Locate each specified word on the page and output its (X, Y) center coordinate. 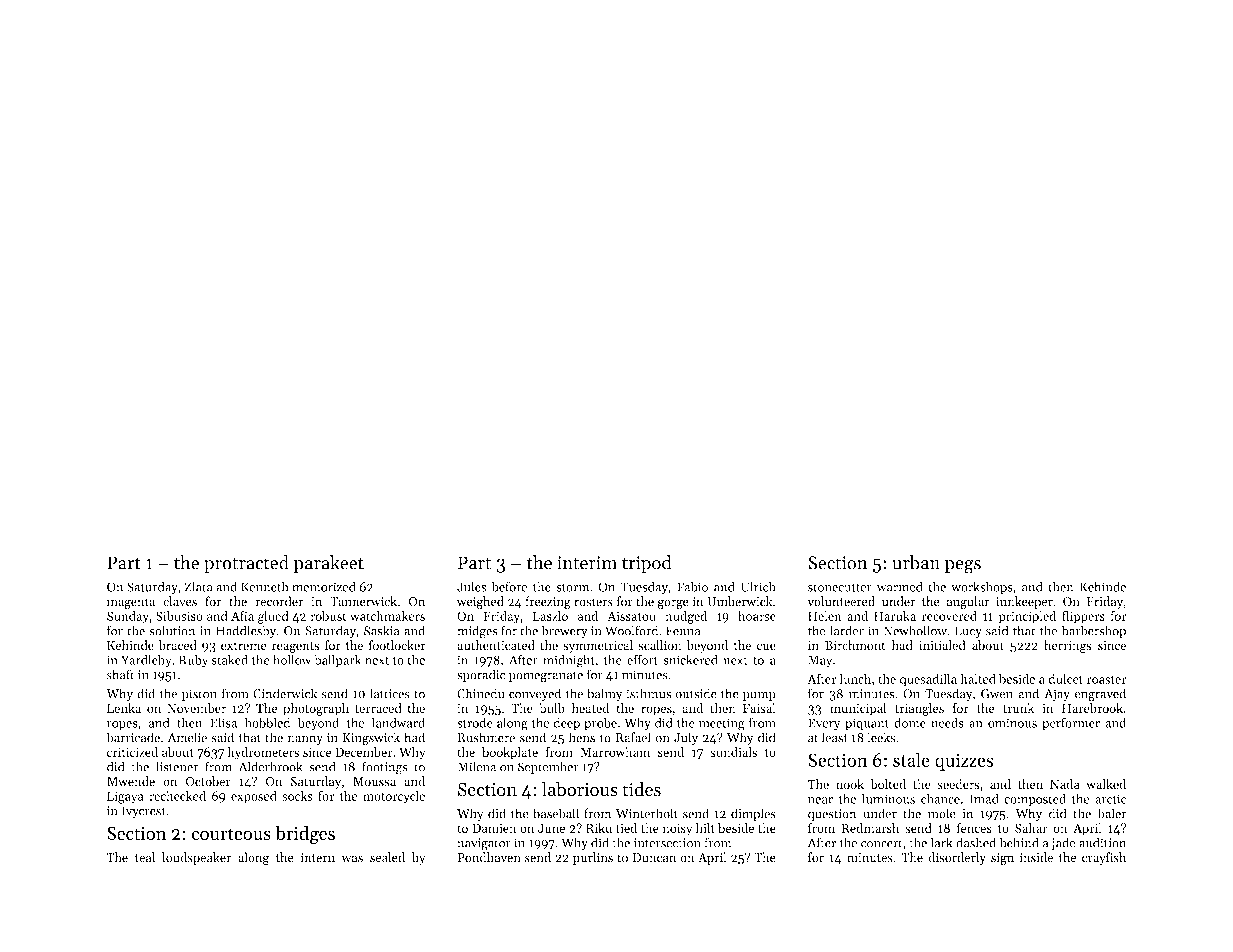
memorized (324, 586)
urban (916, 562)
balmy (605, 694)
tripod (647, 564)
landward (398, 722)
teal (145, 857)
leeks (881, 737)
